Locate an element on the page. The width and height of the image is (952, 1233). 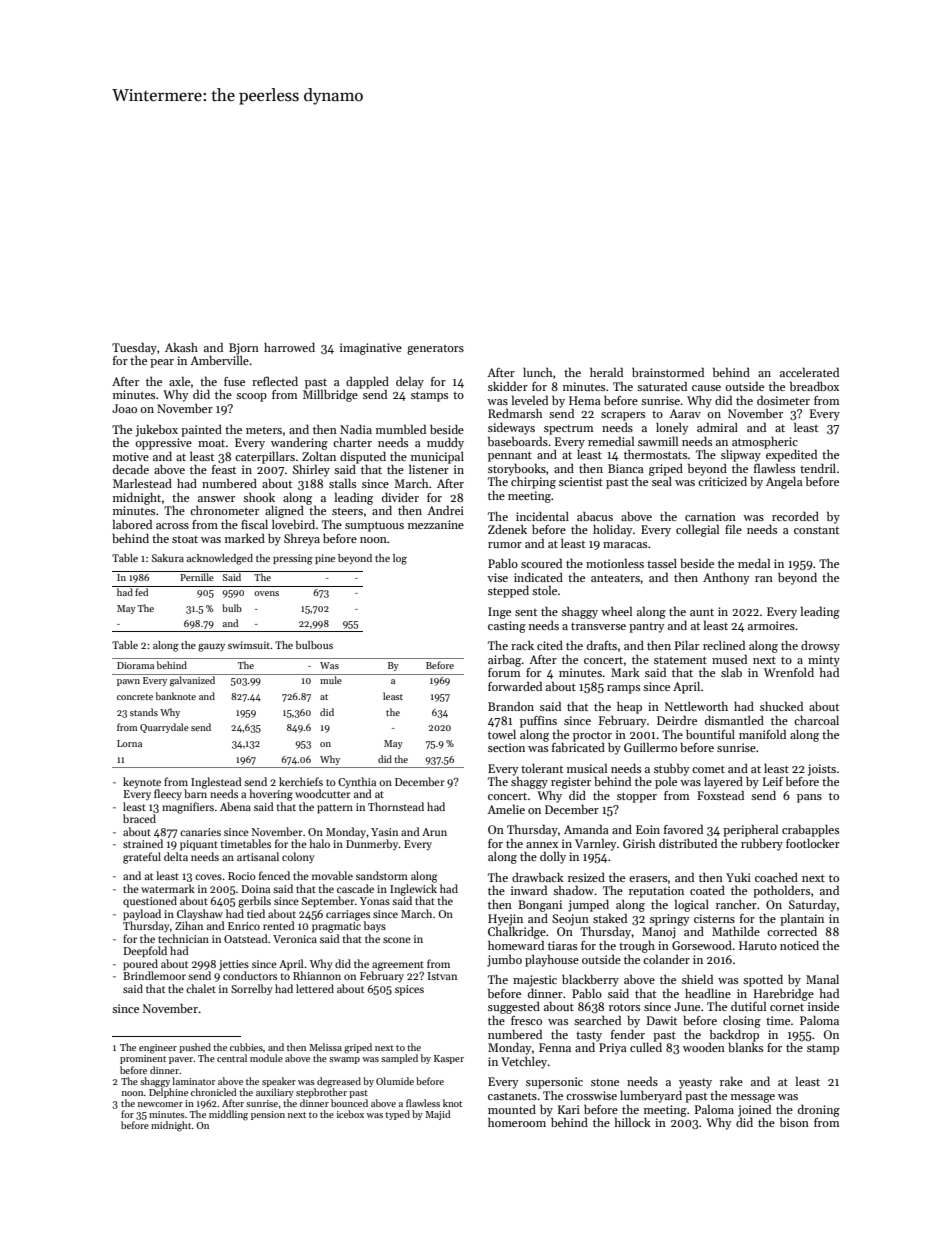
chalet is located at coordinates (201, 988).
